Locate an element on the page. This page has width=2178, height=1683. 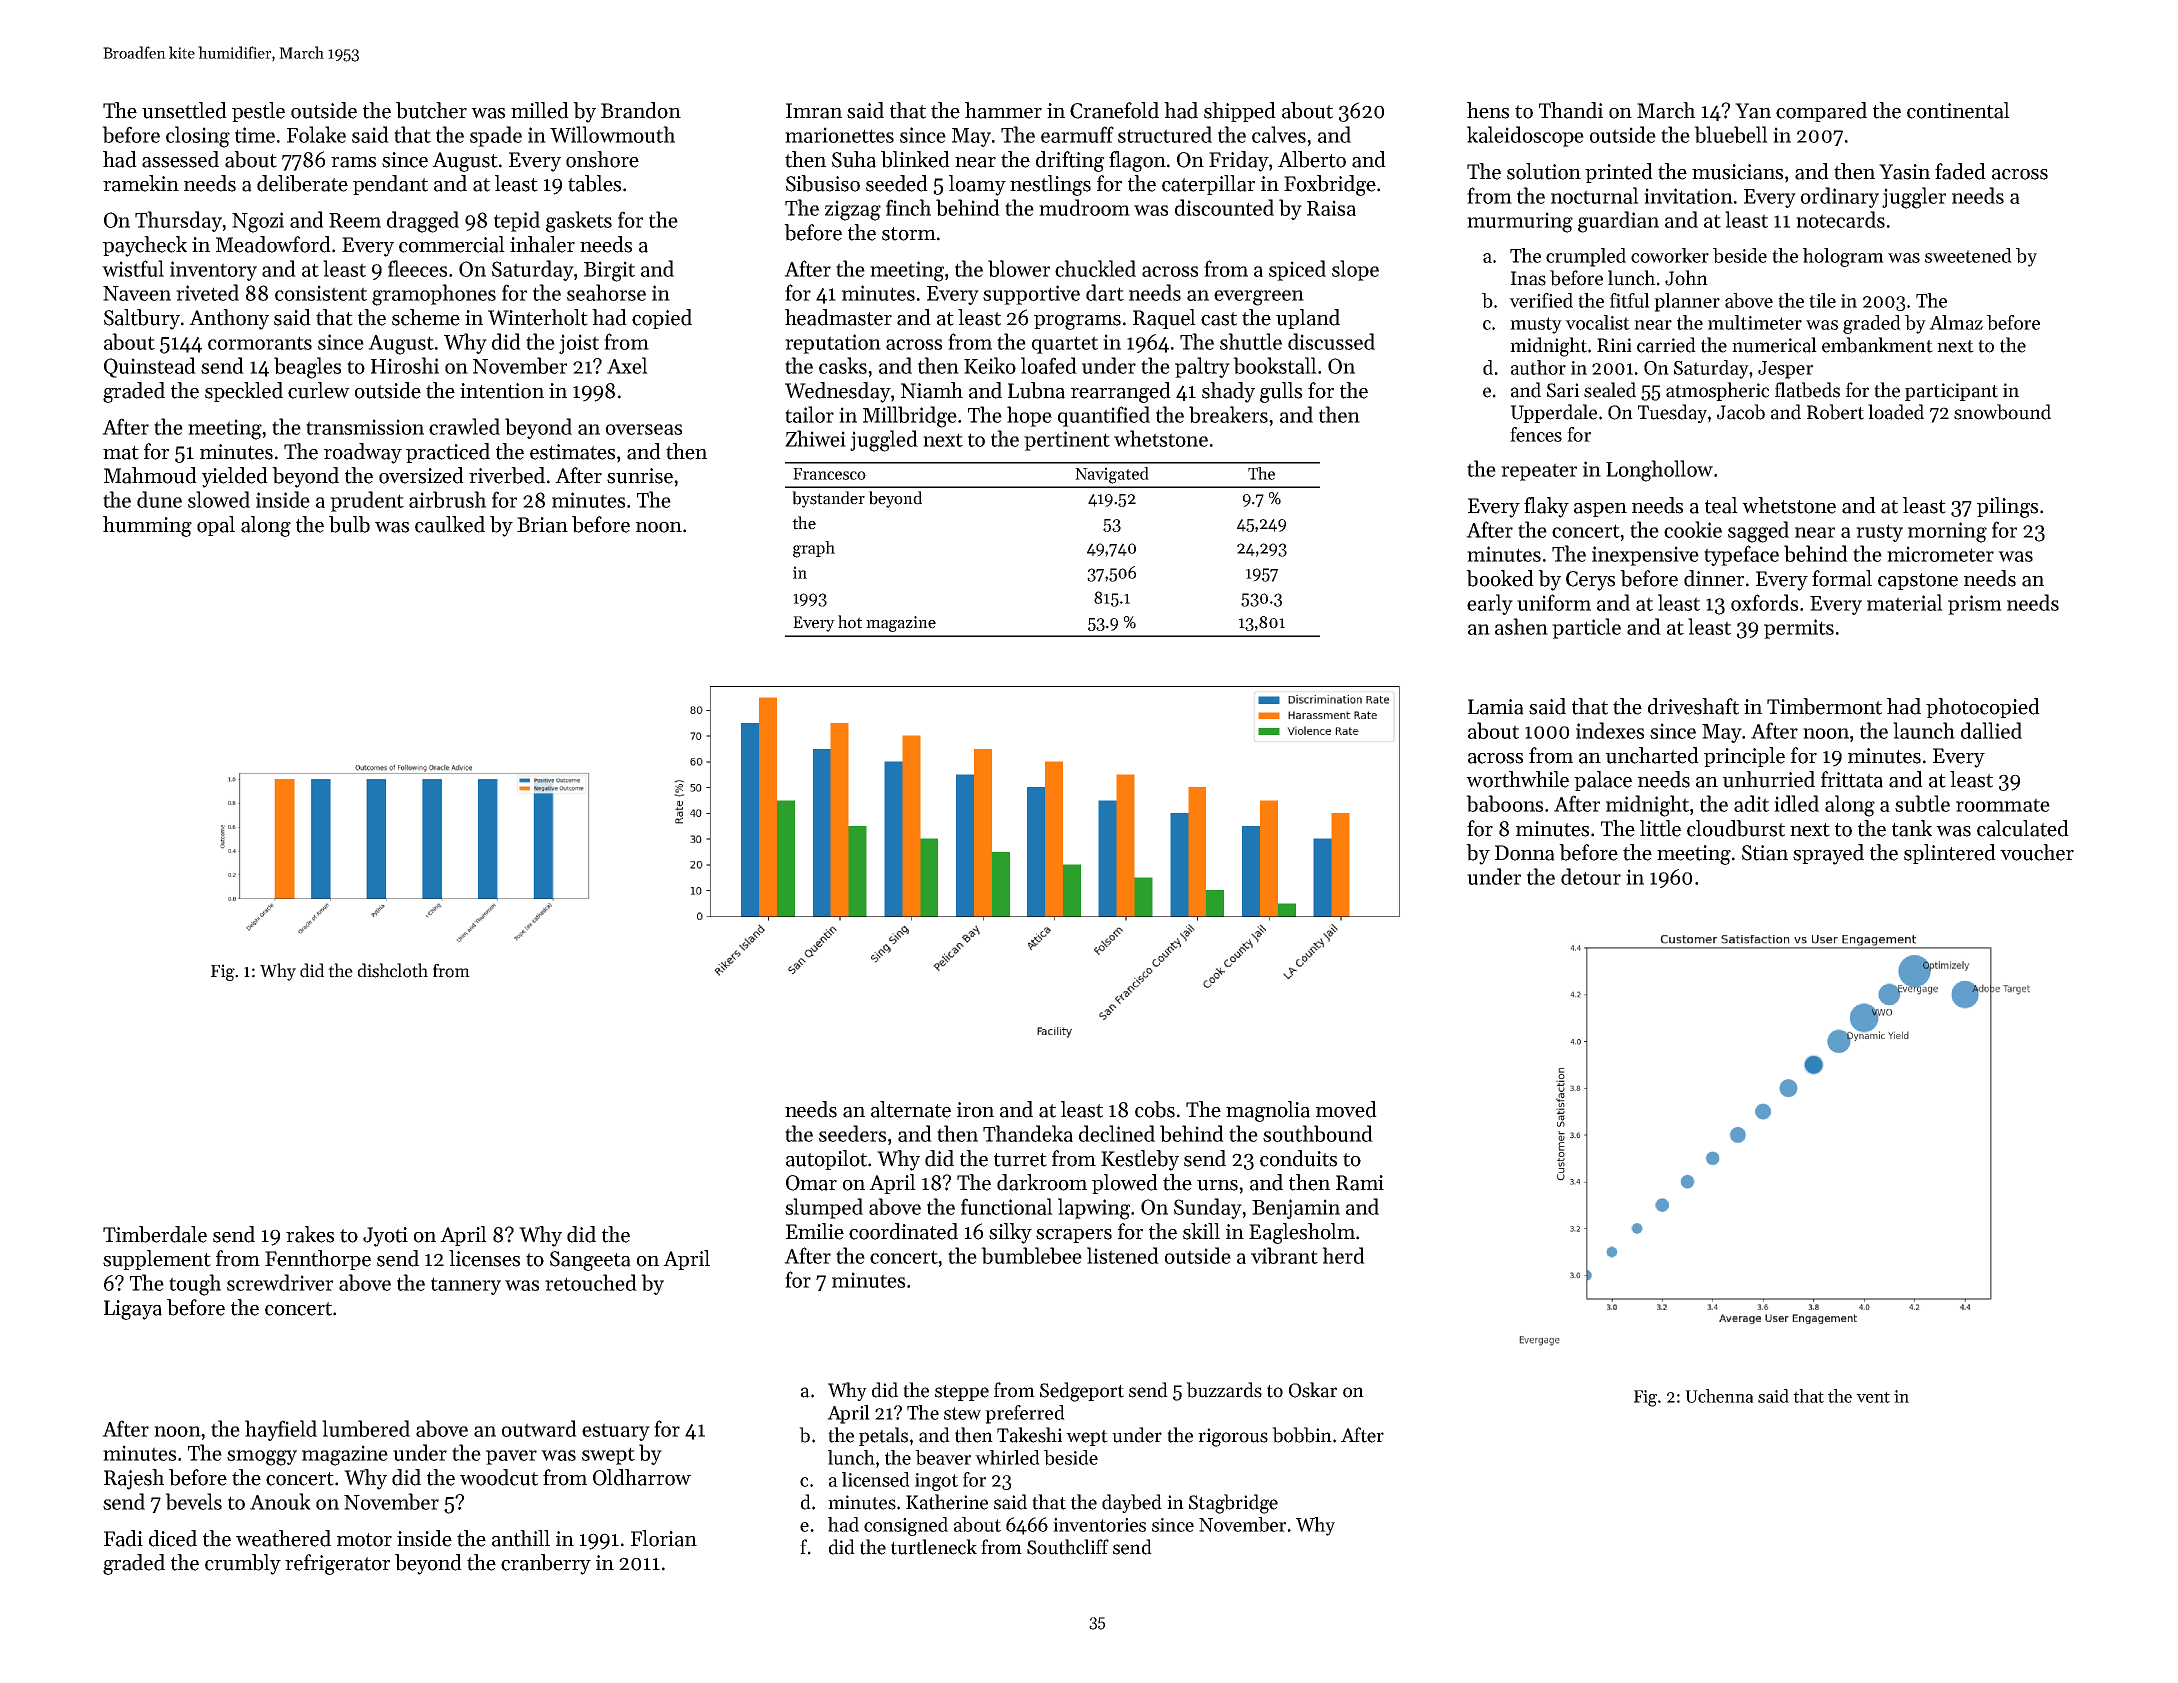
magnolia is located at coordinates (1268, 1111).
